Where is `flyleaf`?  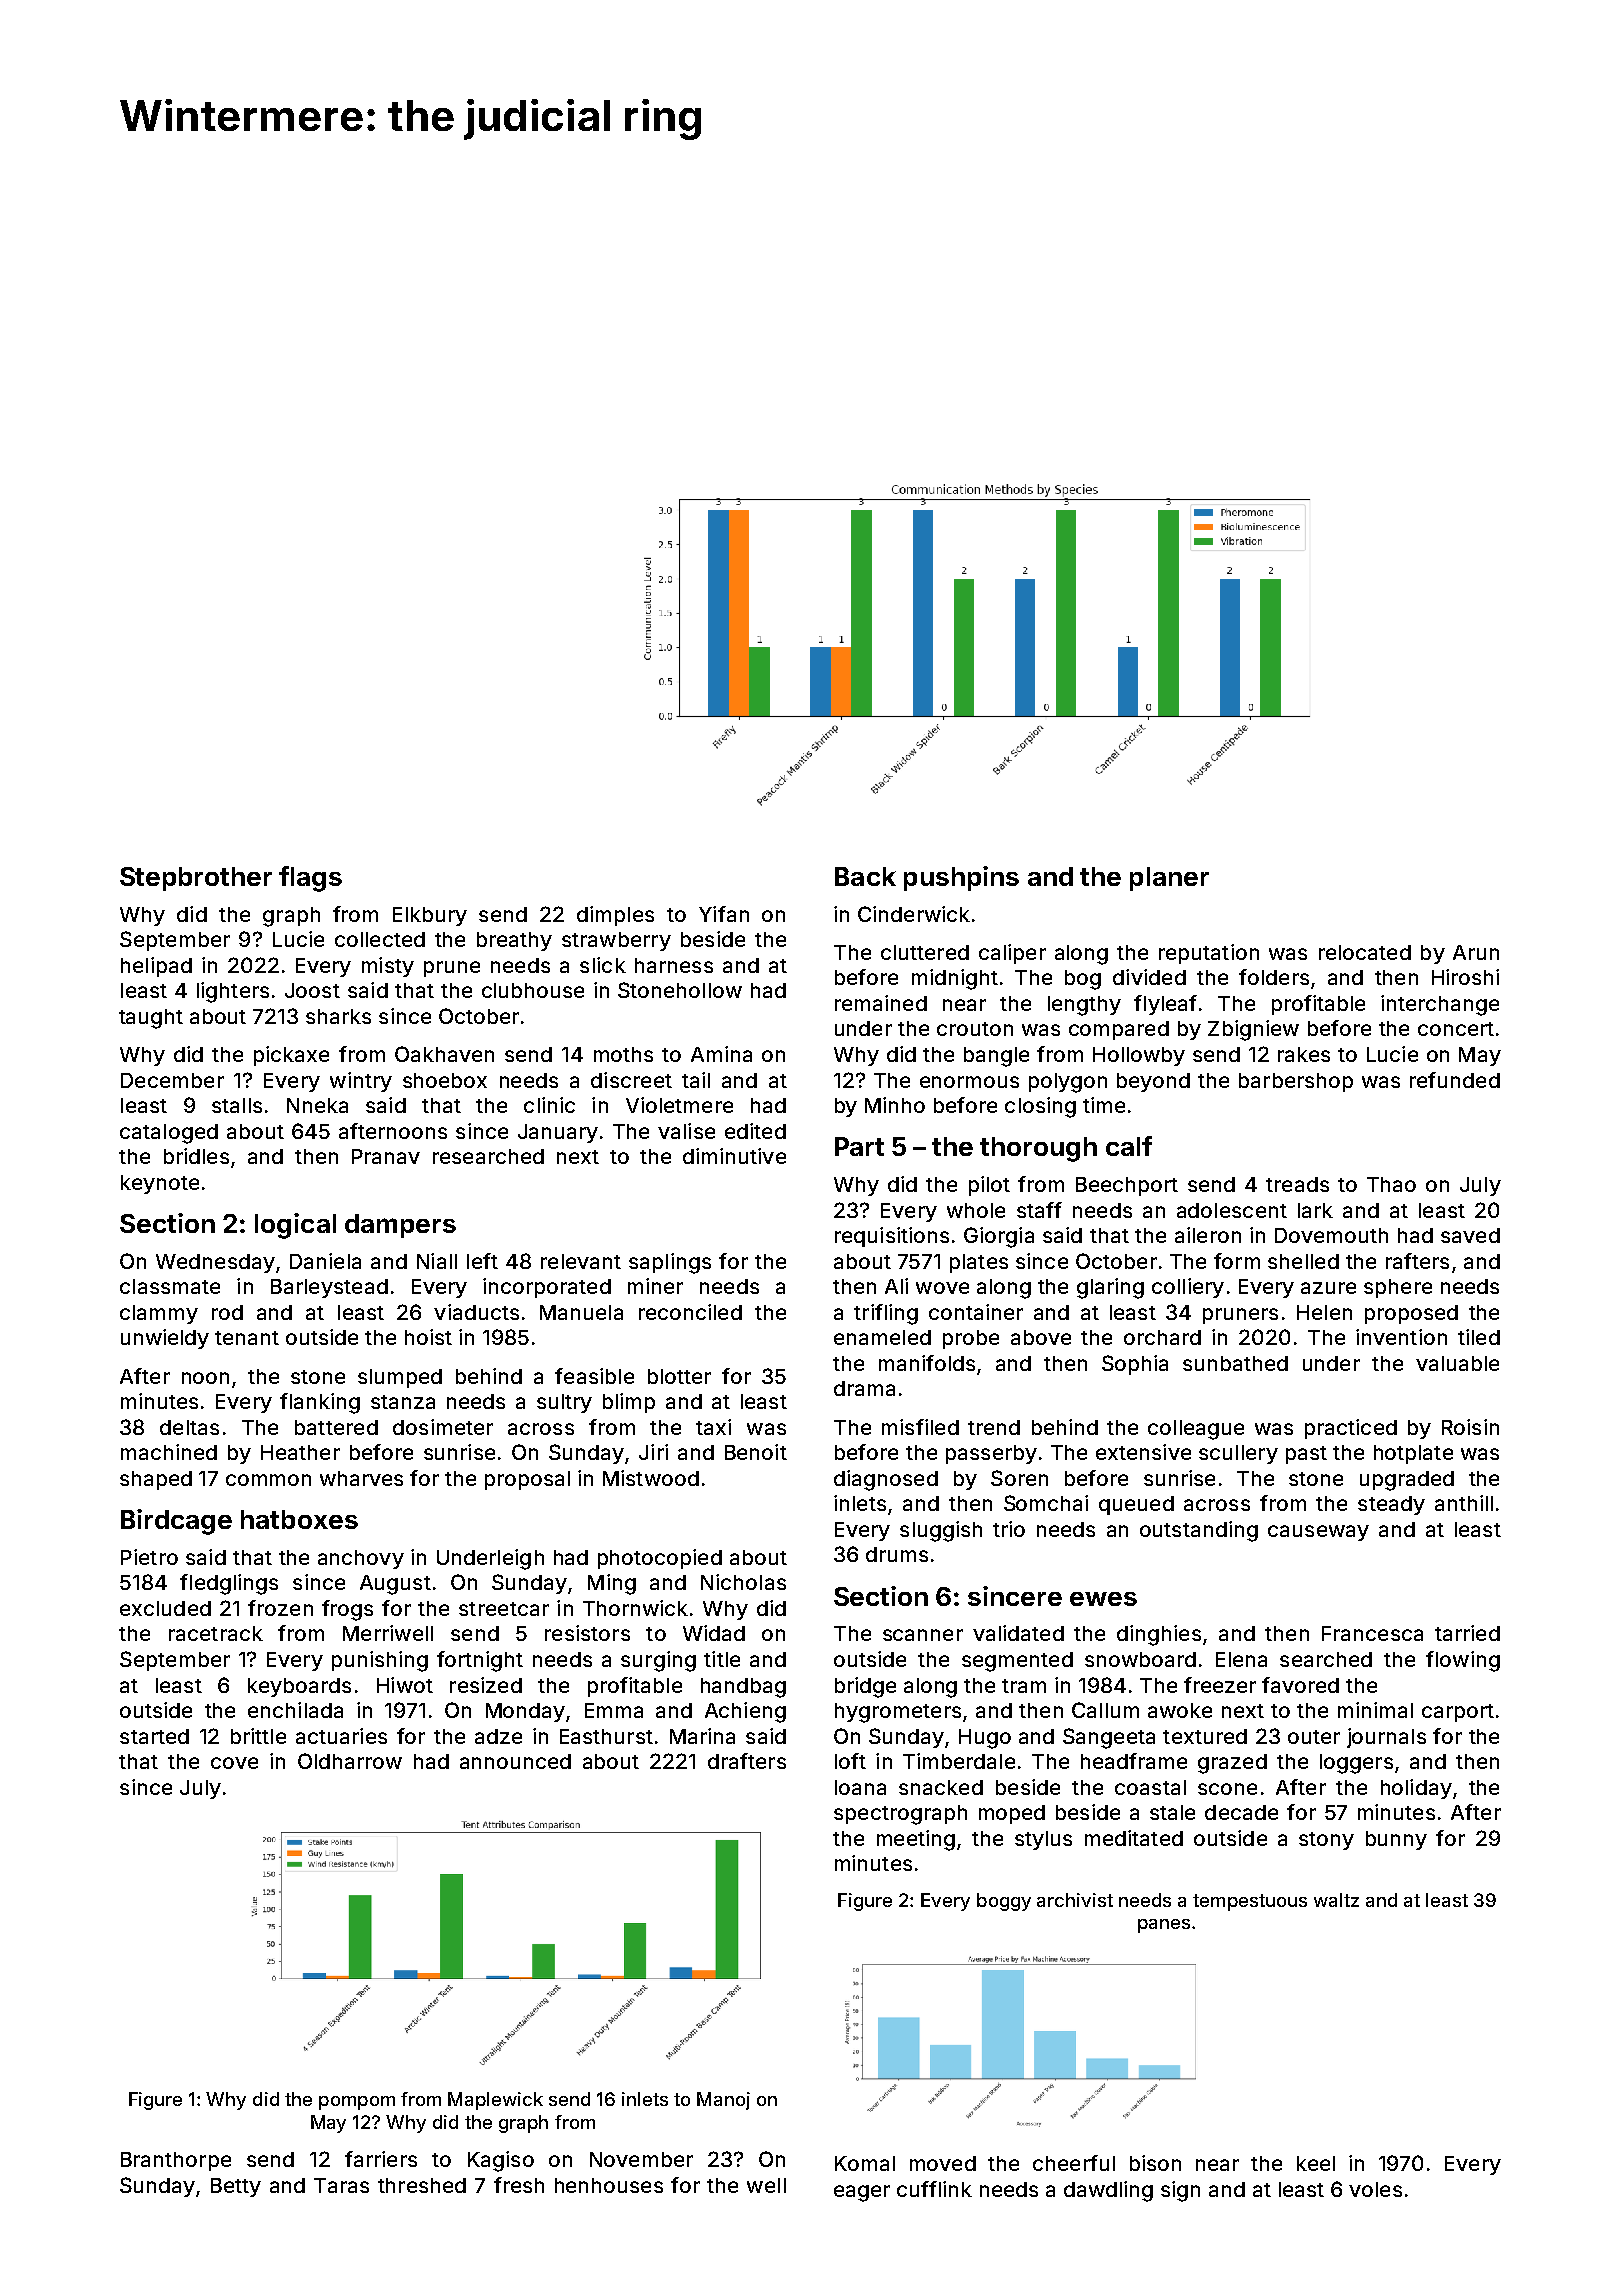 flyleaf is located at coordinates (1165, 1005).
